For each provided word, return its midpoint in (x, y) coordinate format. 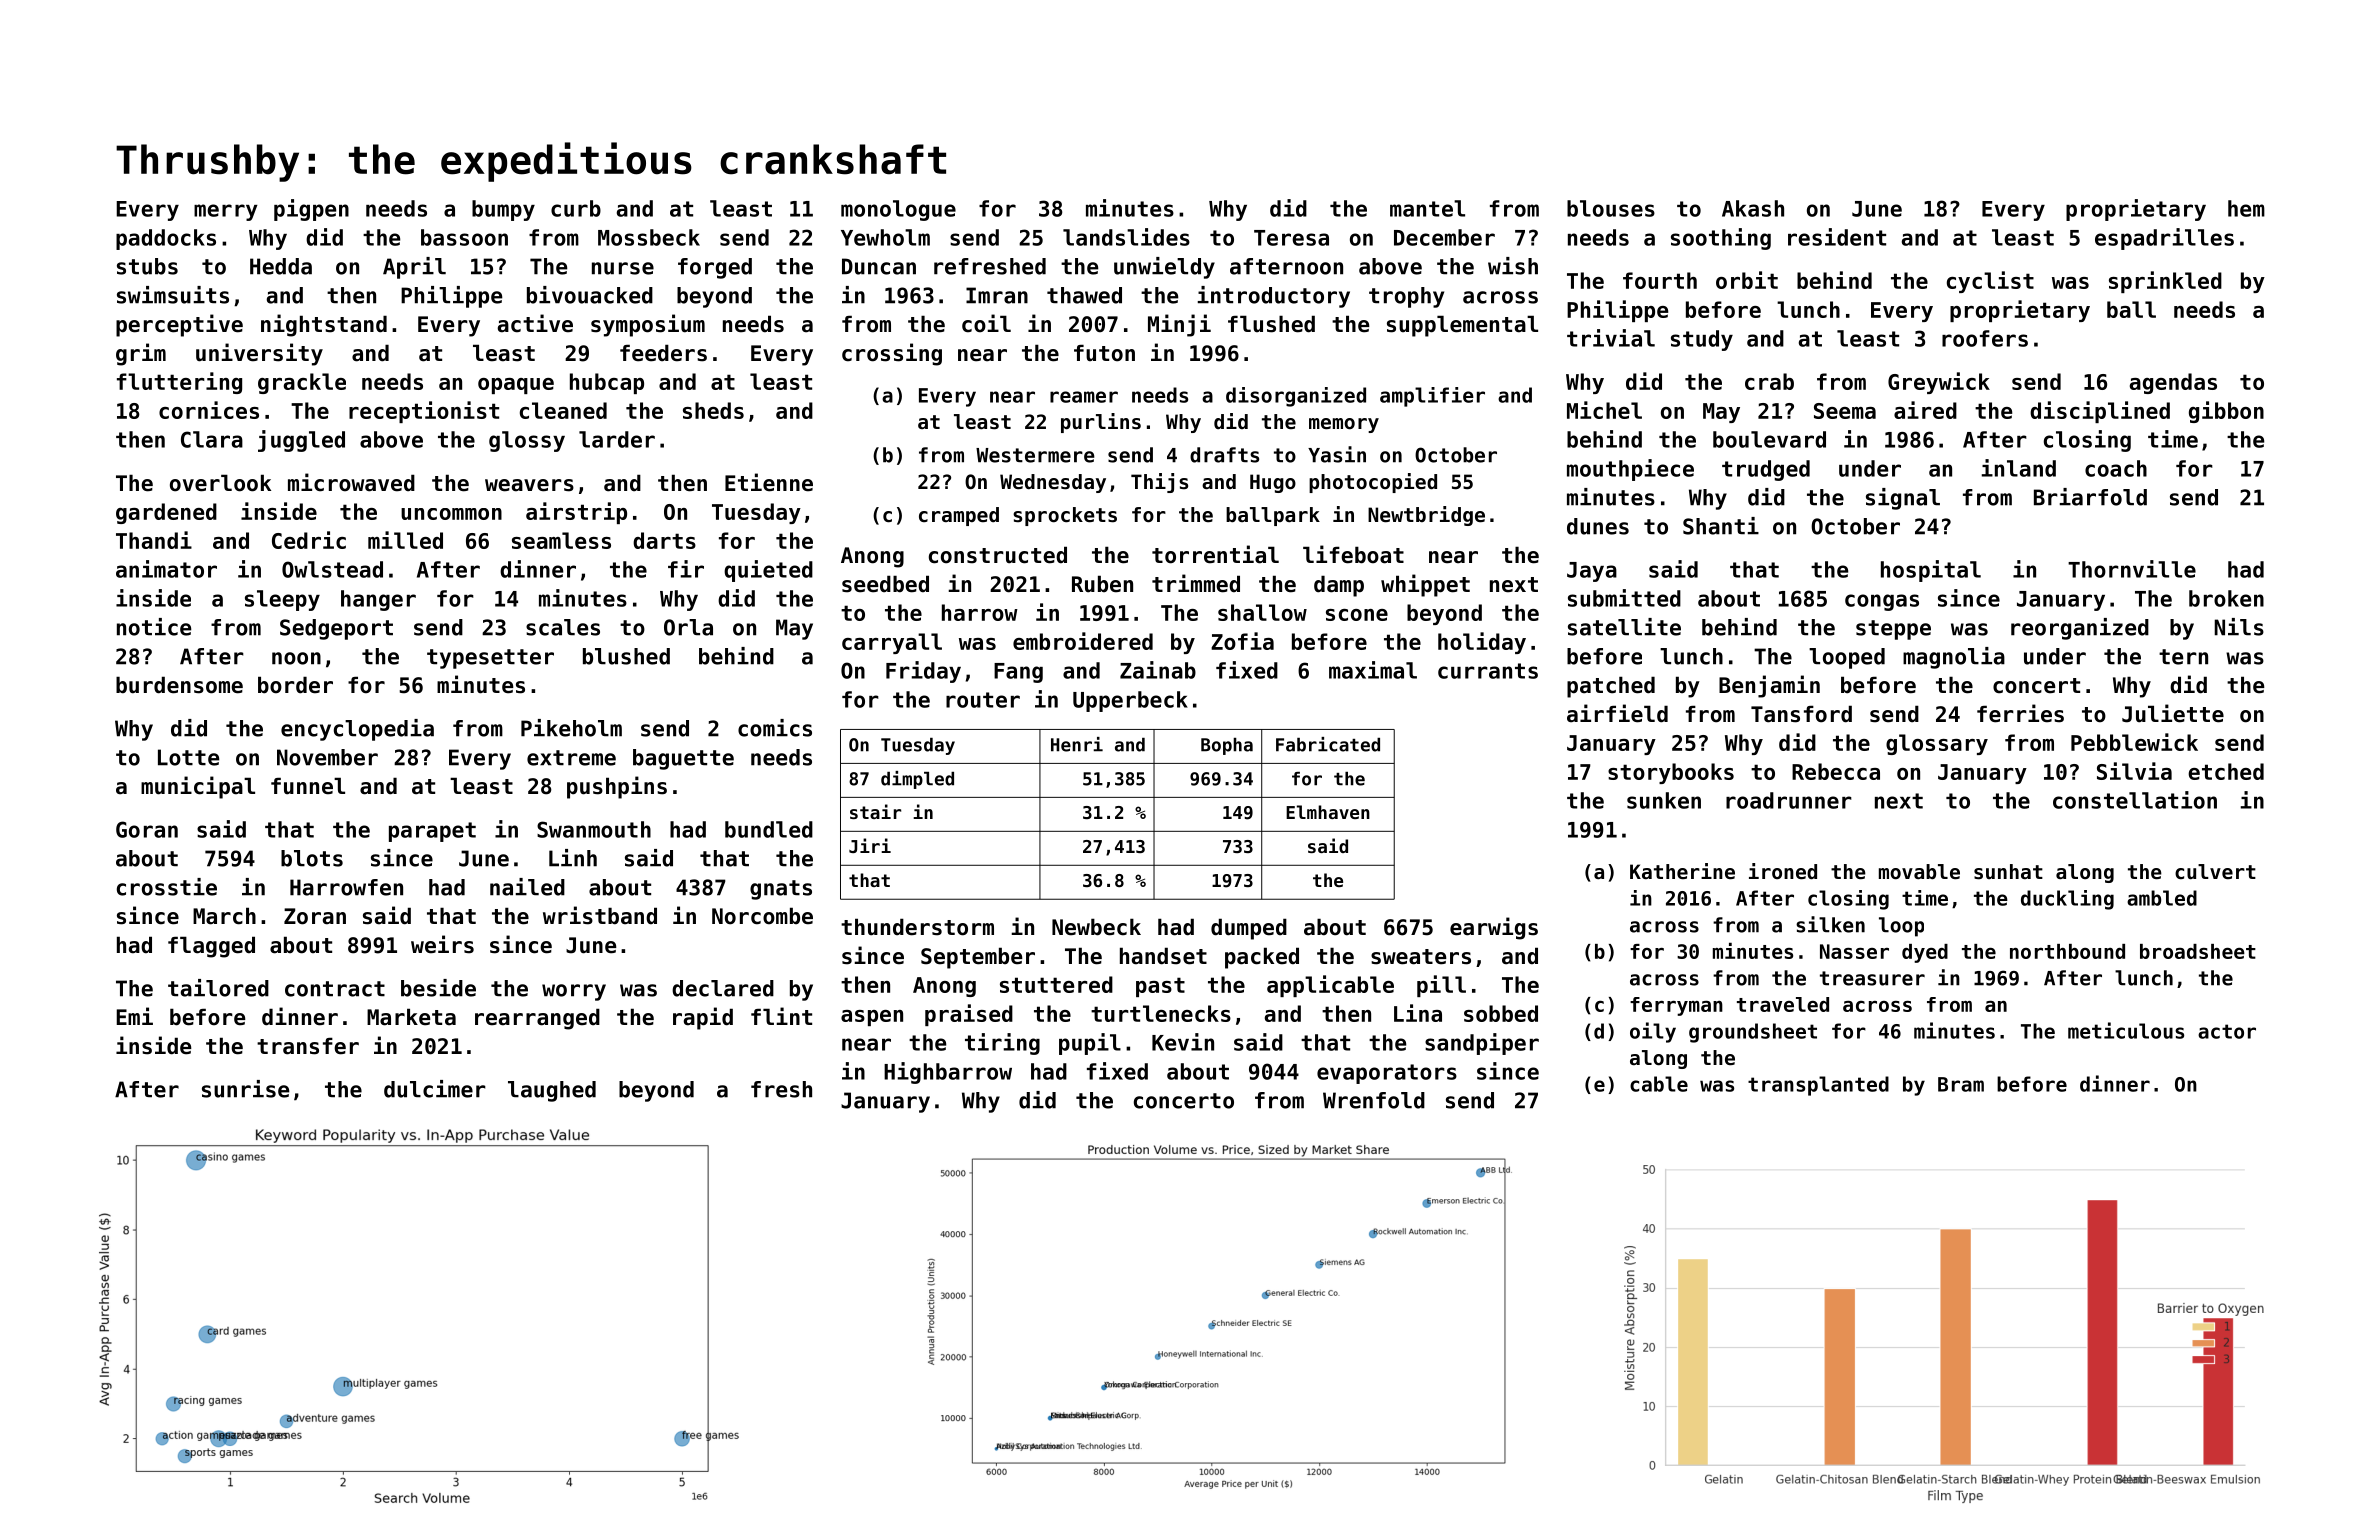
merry (226, 212)
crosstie (167, 887)
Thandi (154, 540)
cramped (959, 516)
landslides (1126, 237)
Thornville (2132, 569)
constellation (2135, 800)
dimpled (917, 780)
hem (2246, 208)
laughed (552, 1091)
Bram (1961, 1084)
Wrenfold (1374, 1100)
